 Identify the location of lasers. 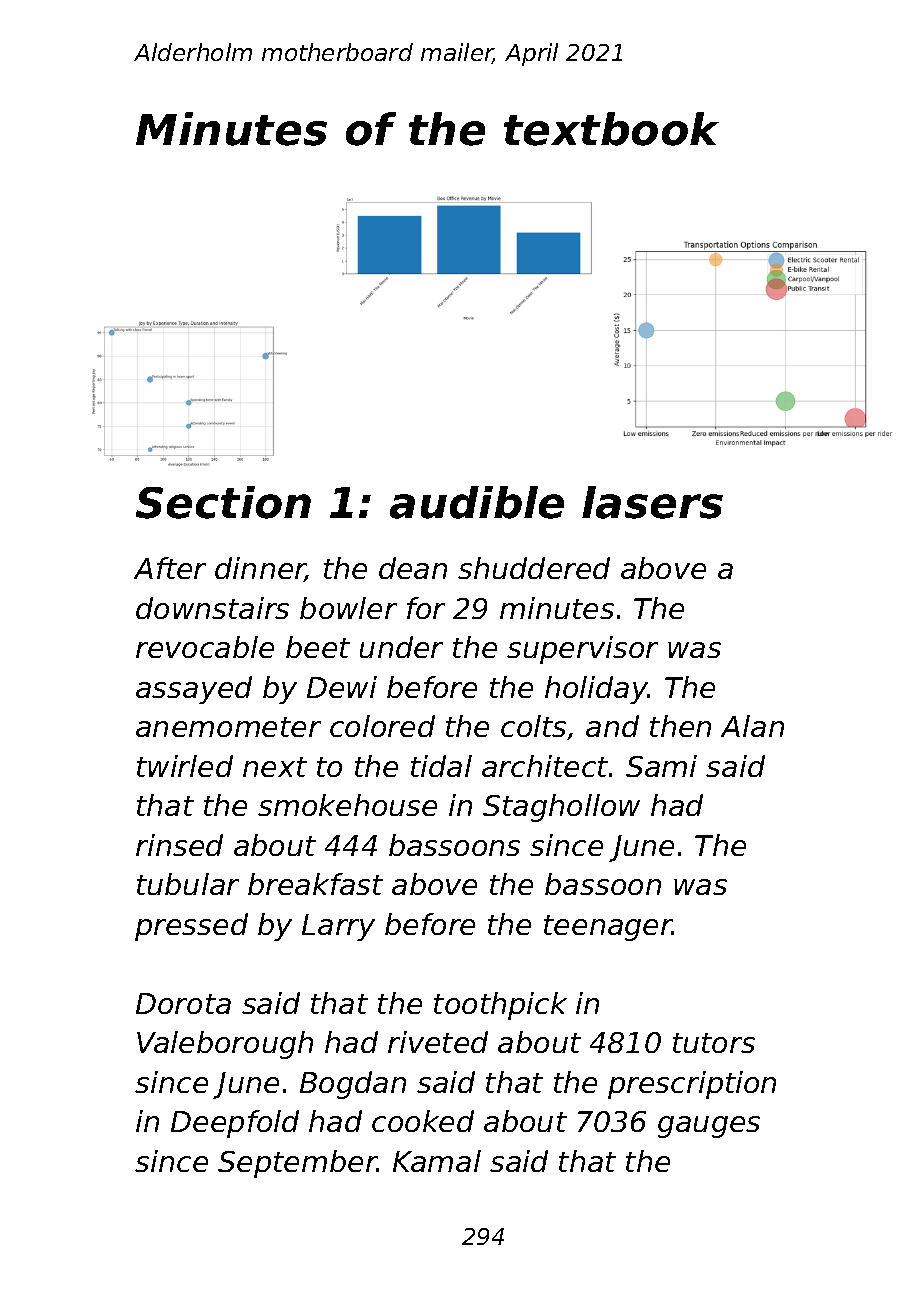
(652, 502).
